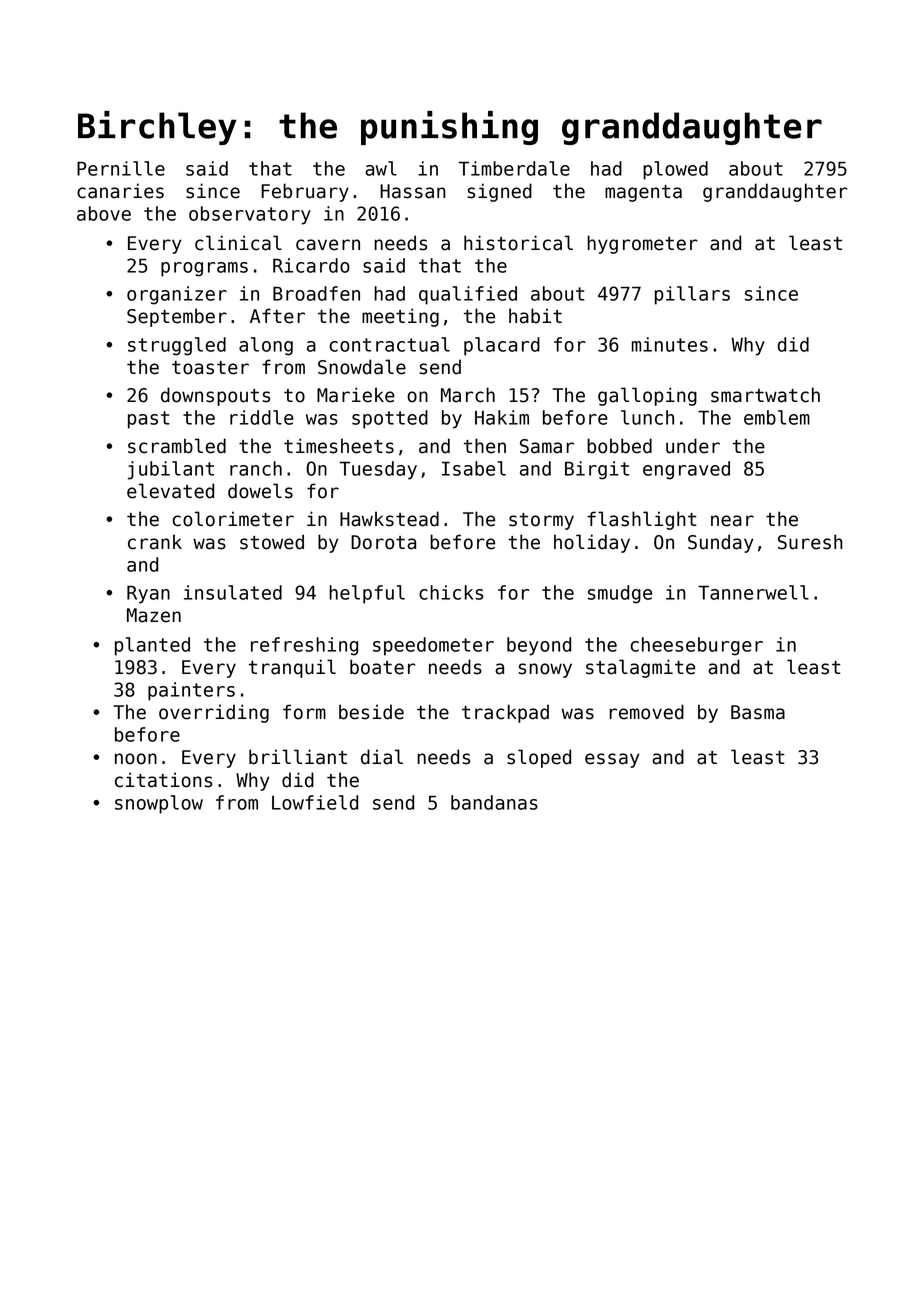  Describe the element at coordinates (191, 691) in the screenshot. I see `painters` at that location.
